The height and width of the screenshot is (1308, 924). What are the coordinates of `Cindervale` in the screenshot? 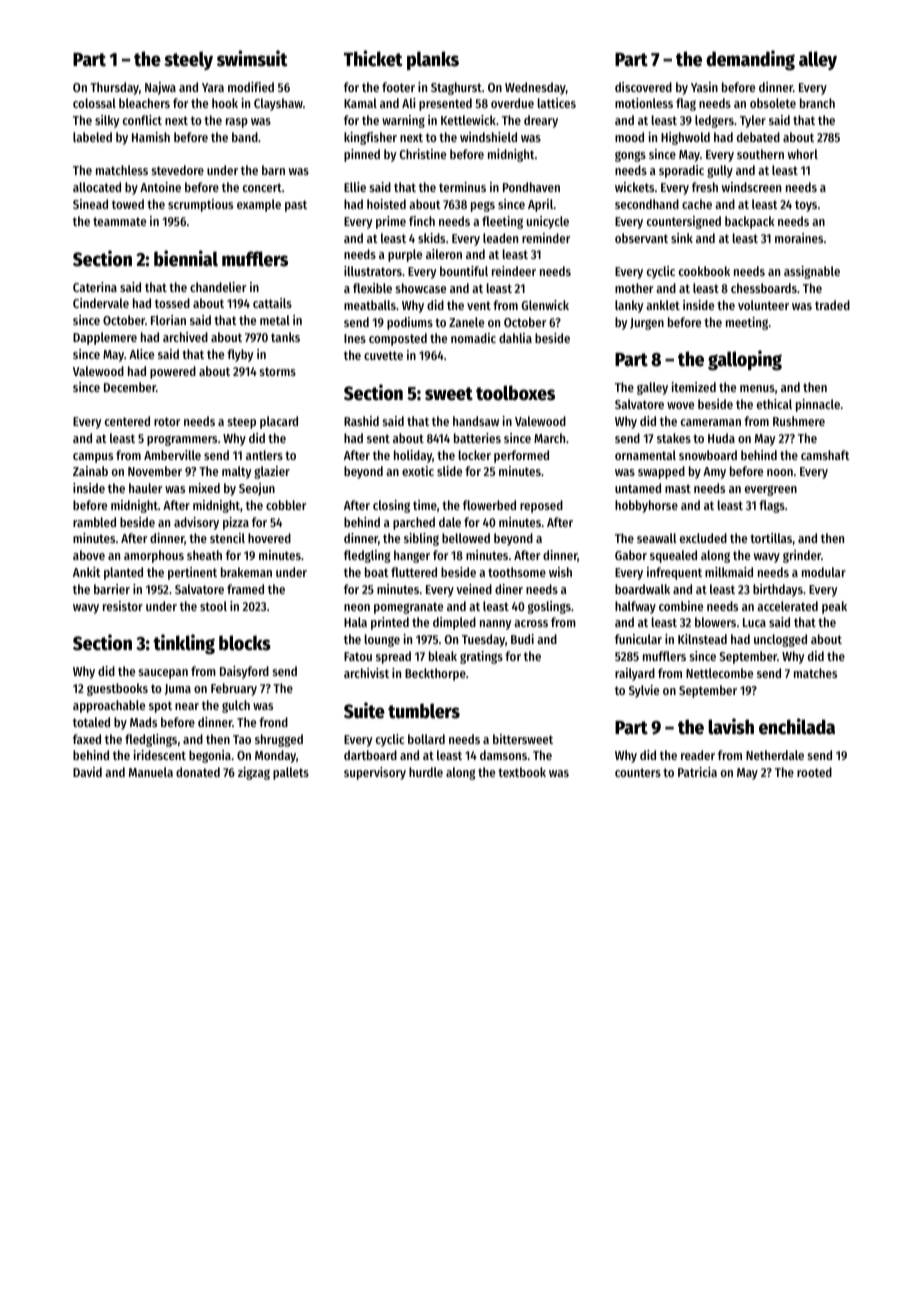 It's located at (101, 303).
